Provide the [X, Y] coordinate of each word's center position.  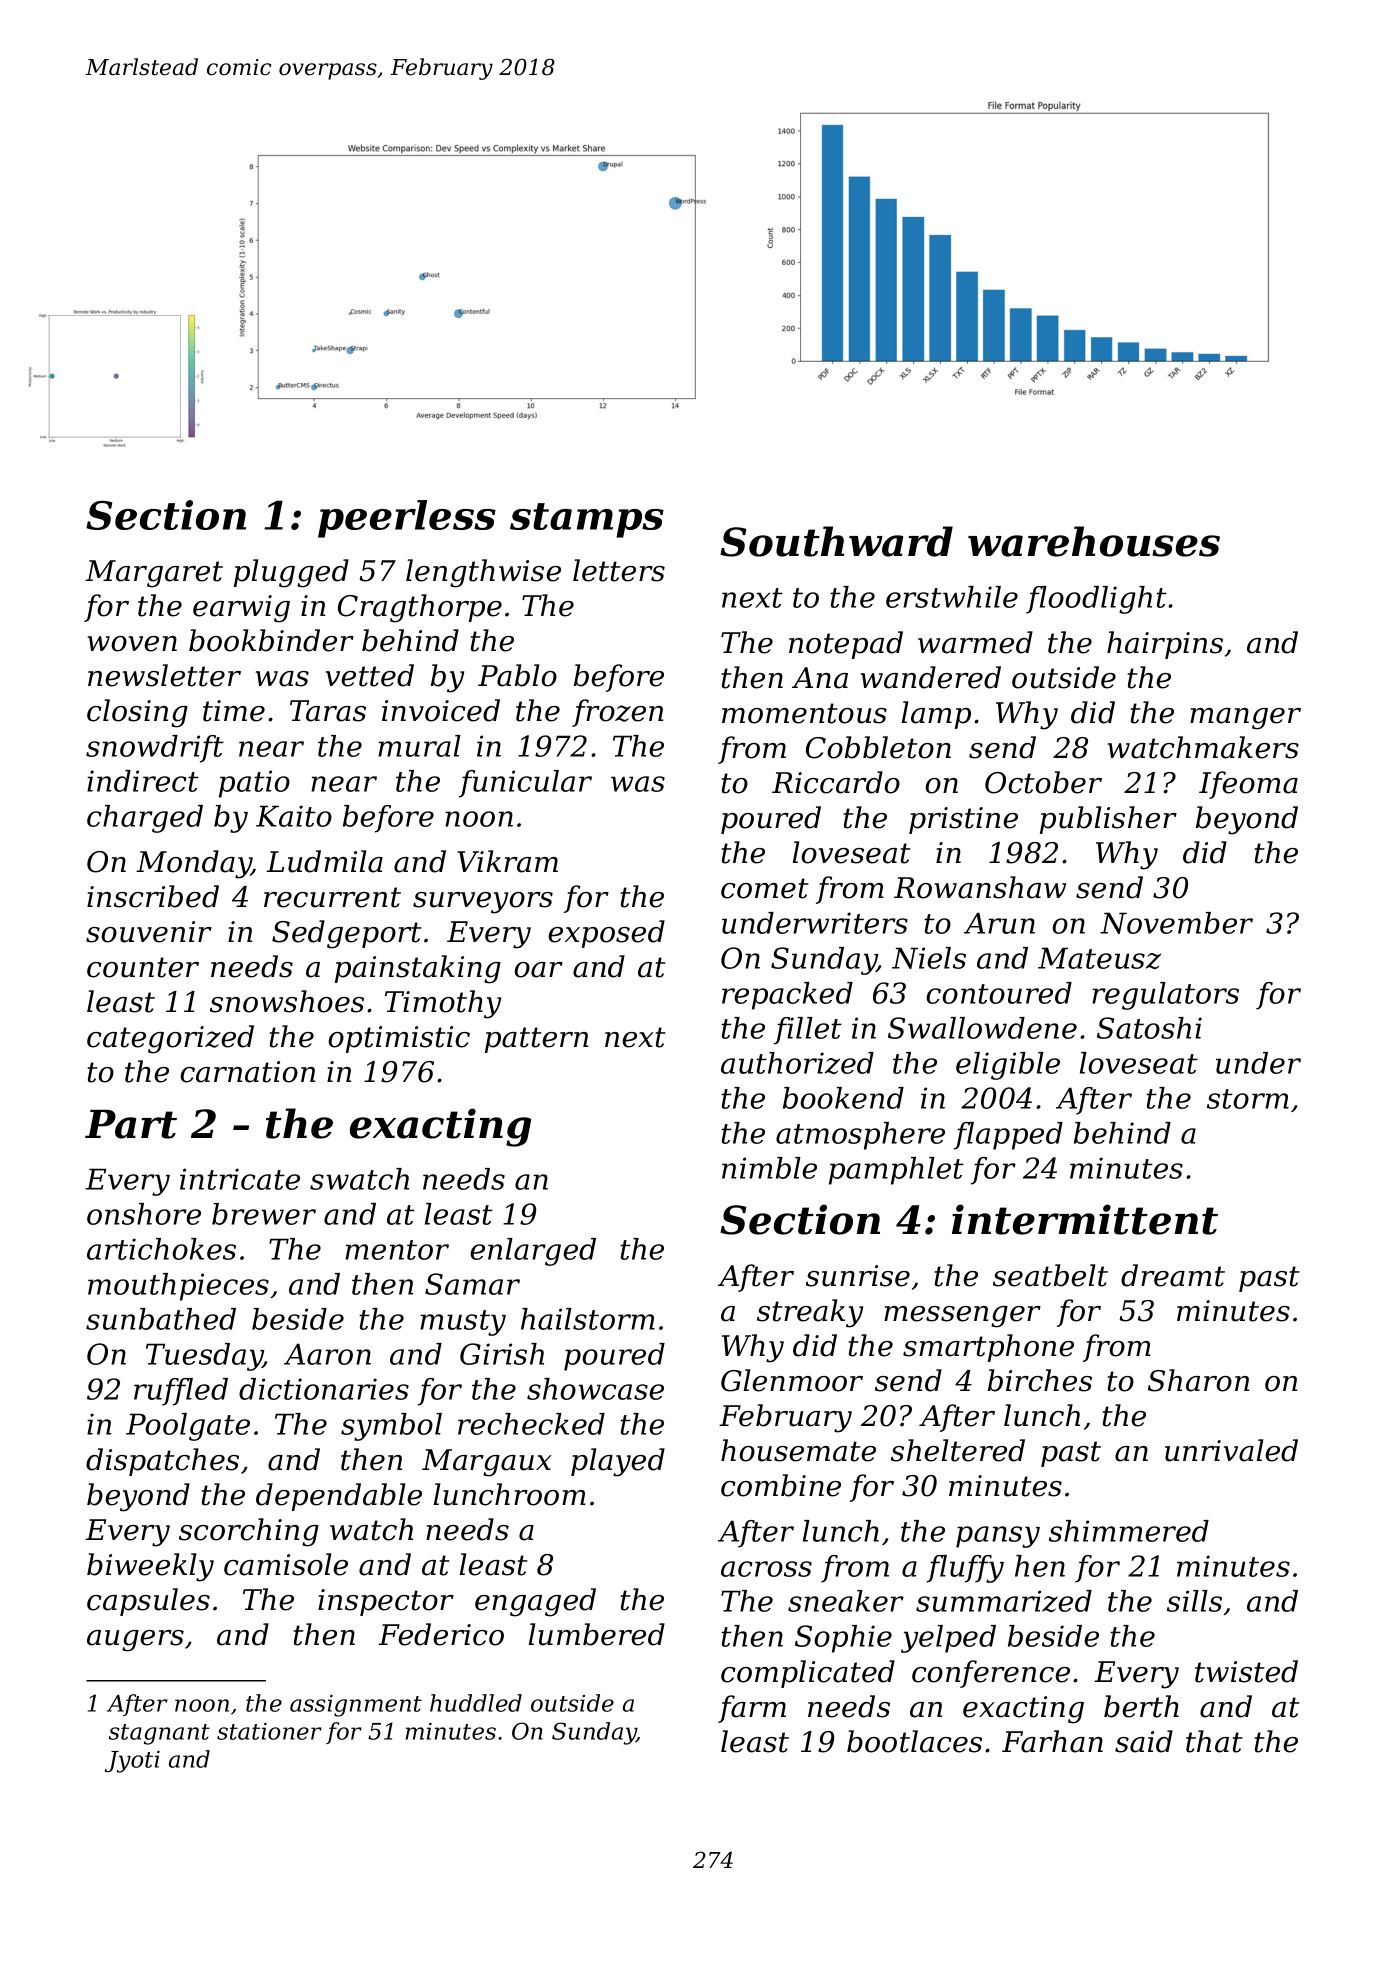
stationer [269, 1731]
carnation [247, 1072]
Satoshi [1149, 1028]
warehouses [1094, 541]
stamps [587, 520]
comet [765, 888]
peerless [407, 519]
